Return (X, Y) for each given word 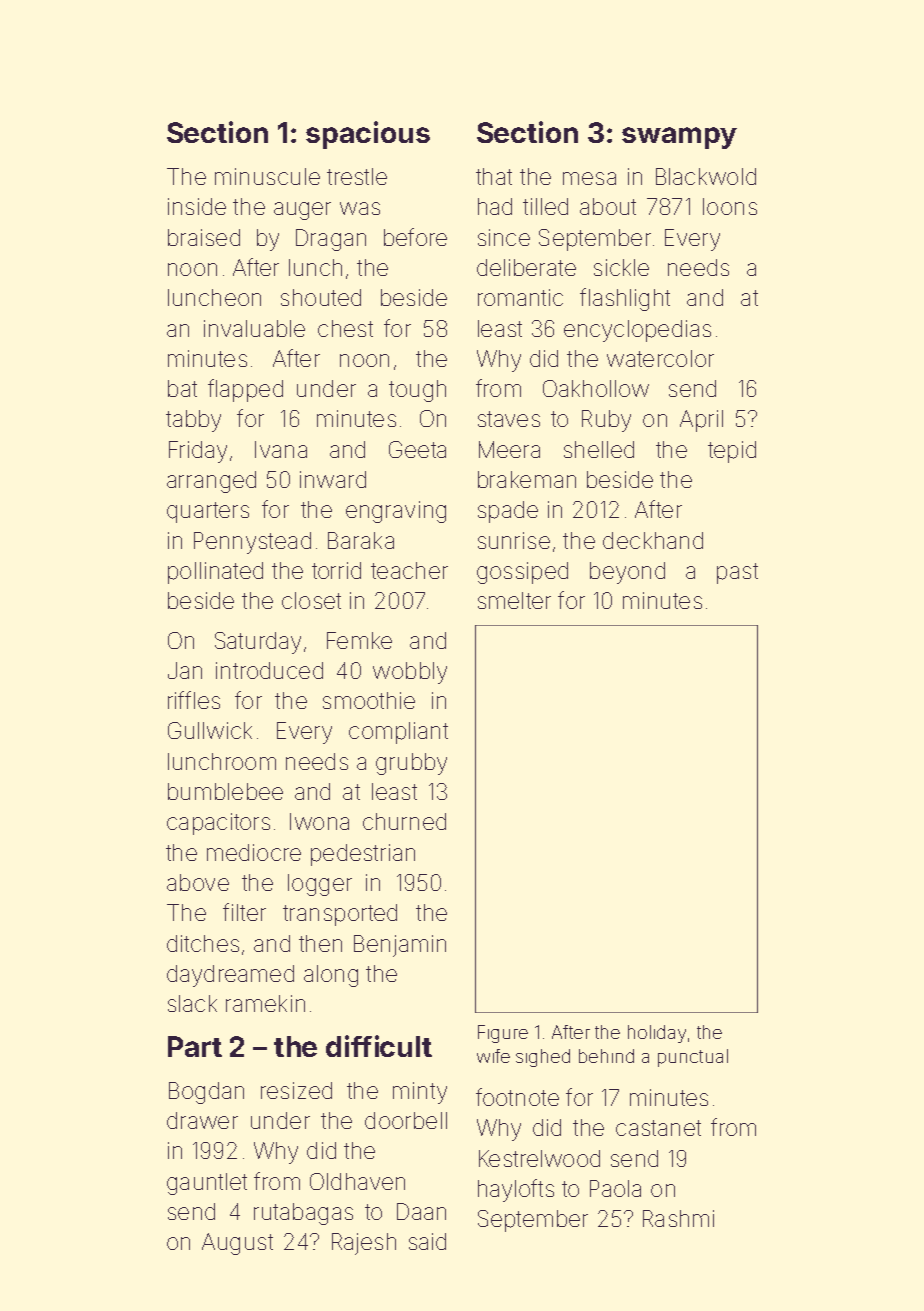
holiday (657, 1034)
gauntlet (207, 1184)
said (427, 1241)
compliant (398, 733)
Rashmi (678, 1218)
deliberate (526, 267)
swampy (679, 138)
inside (197, 206)
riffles (194, 700)
